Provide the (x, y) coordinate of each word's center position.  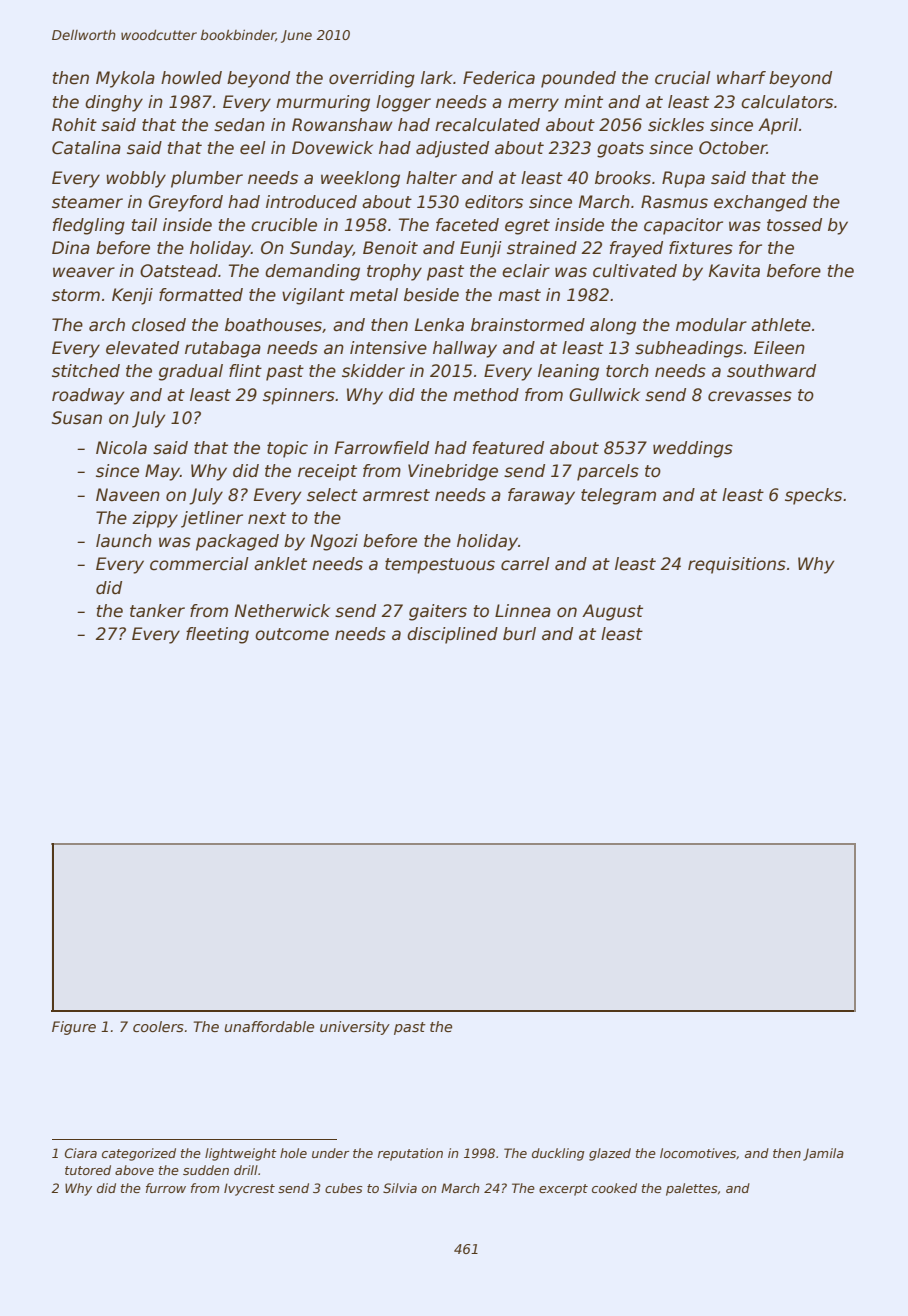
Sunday (321, 249)
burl (519, 633)
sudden (206, 1170)
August (612, 612)
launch (124, 541)
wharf (741, 78)
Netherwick (282, 611)
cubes (344, 1188)
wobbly (136, 179)
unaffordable (269, 1026)
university (355, 1028)
